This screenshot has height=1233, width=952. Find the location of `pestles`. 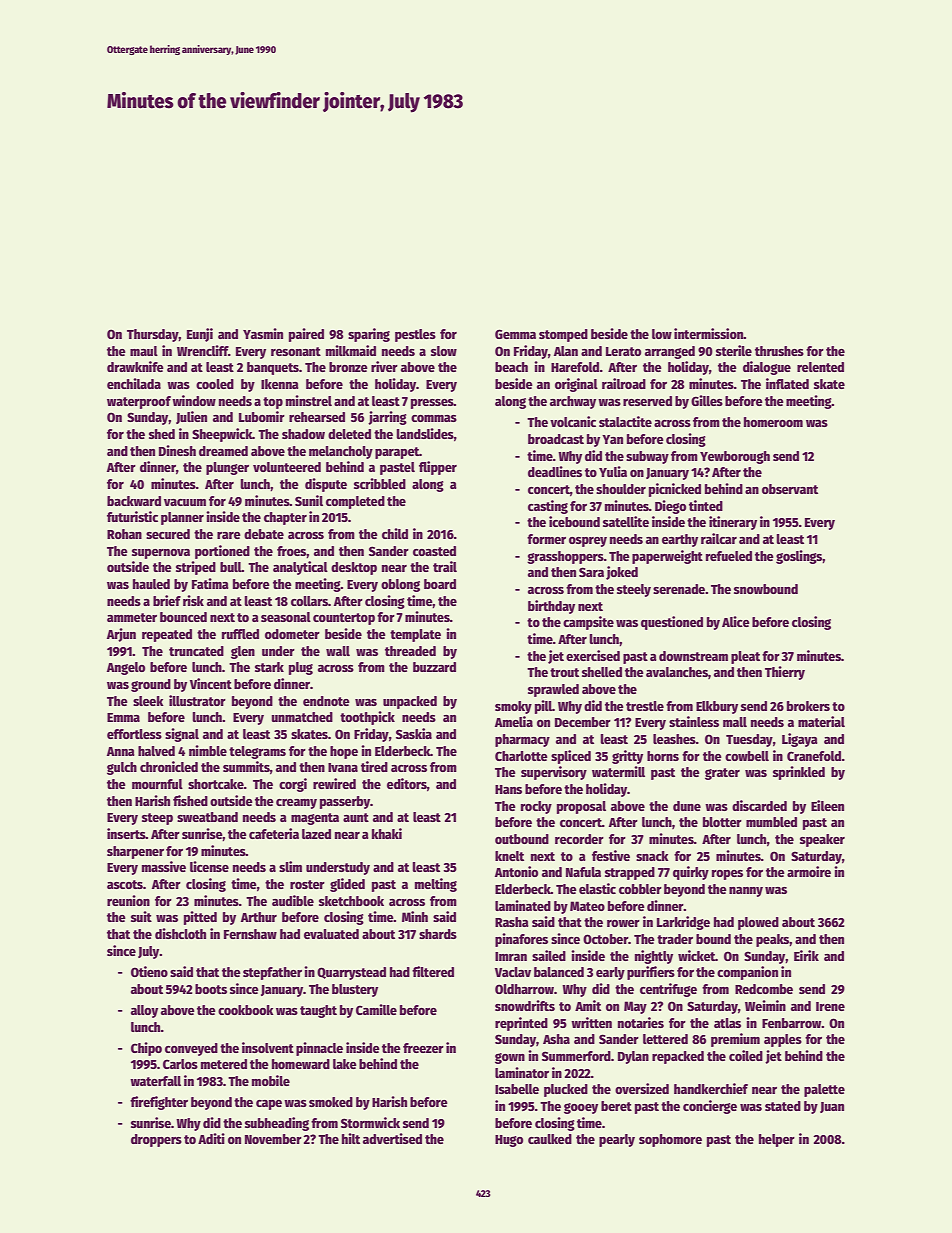

pestles is located at coordinates (415, 335).
